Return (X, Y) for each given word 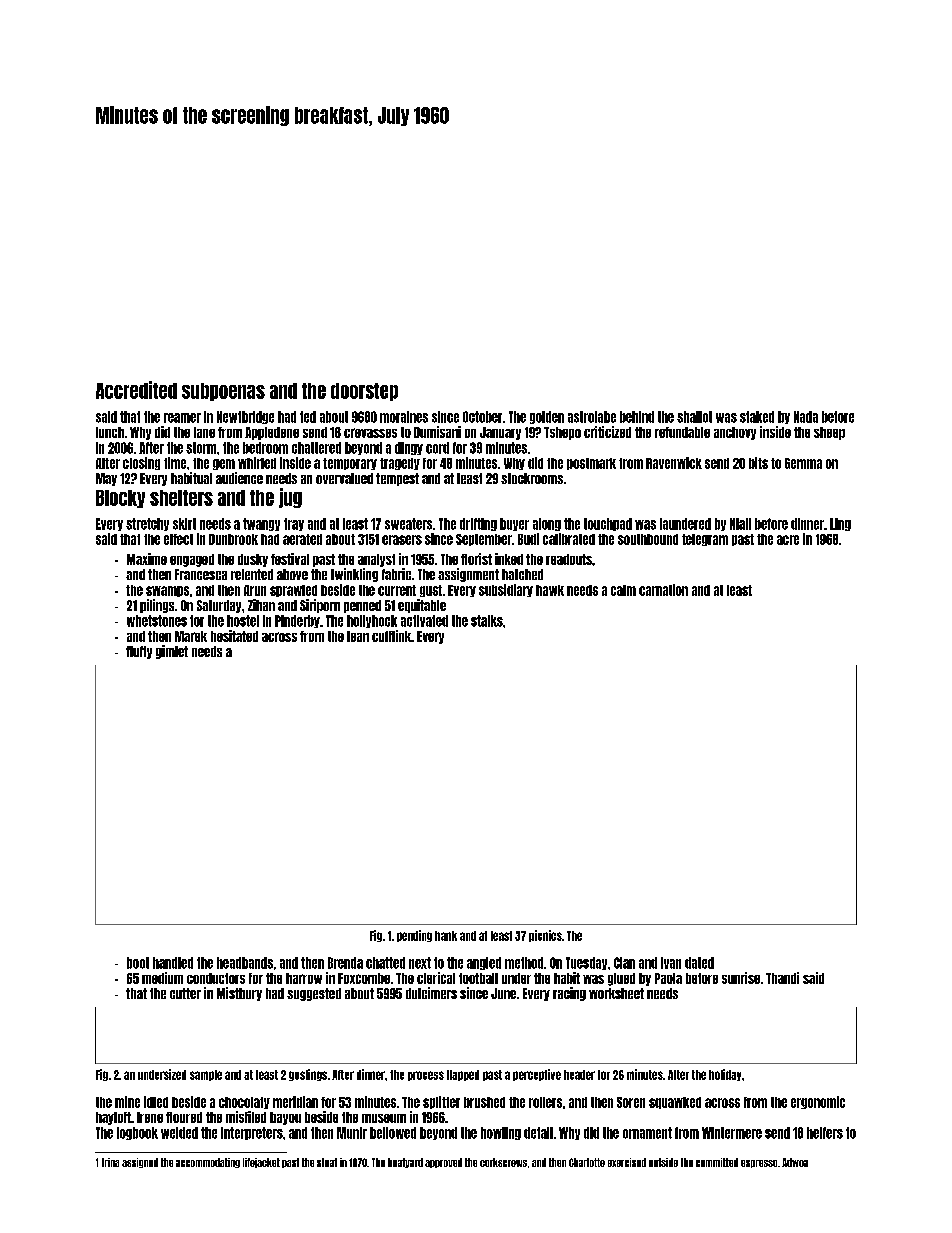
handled (173, 963)
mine (127, 1102)
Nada (806, 417)
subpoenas (223, 392)
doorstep (364, 392)
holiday (725, 1075)
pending (414, 936)
